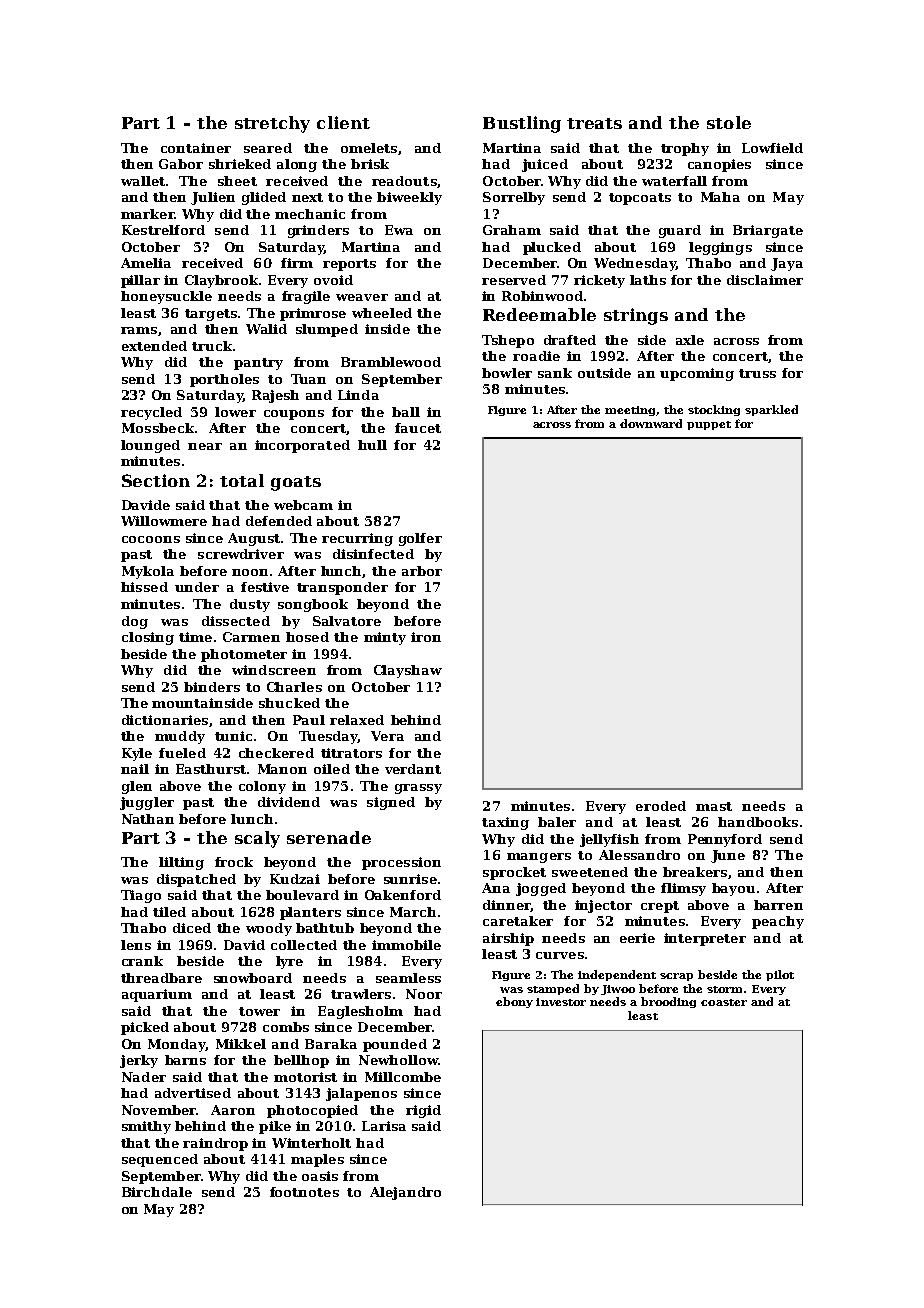 This screenshot has width=924, height=1308. Describe the element at coordinates (241, 554) in the screenshot. I see `screwdriver` at that location.
